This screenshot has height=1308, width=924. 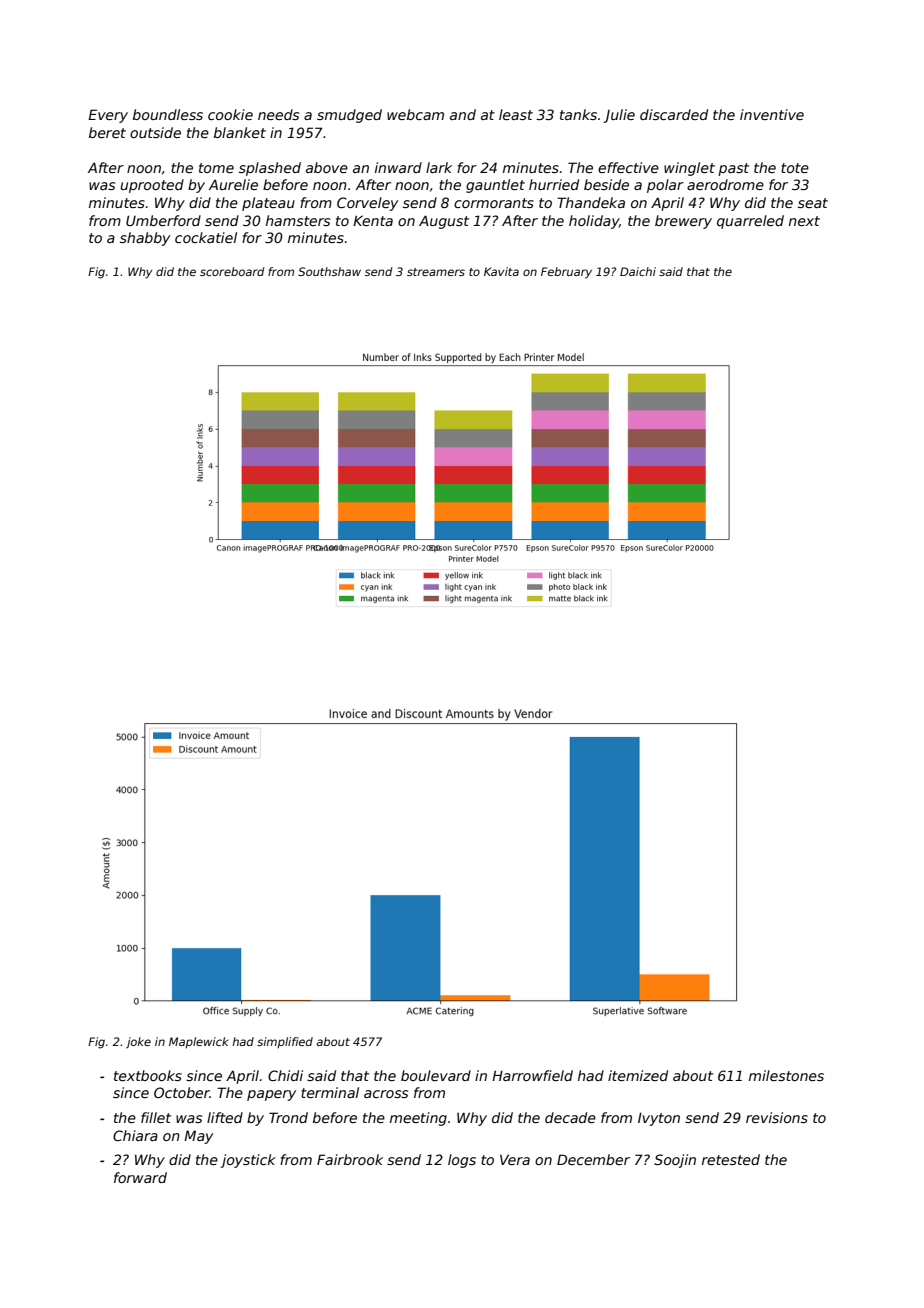 What do you see at coordinates (750, 222) in the screenshot?
I see `quarreled` at bounding box center [750, 222].
